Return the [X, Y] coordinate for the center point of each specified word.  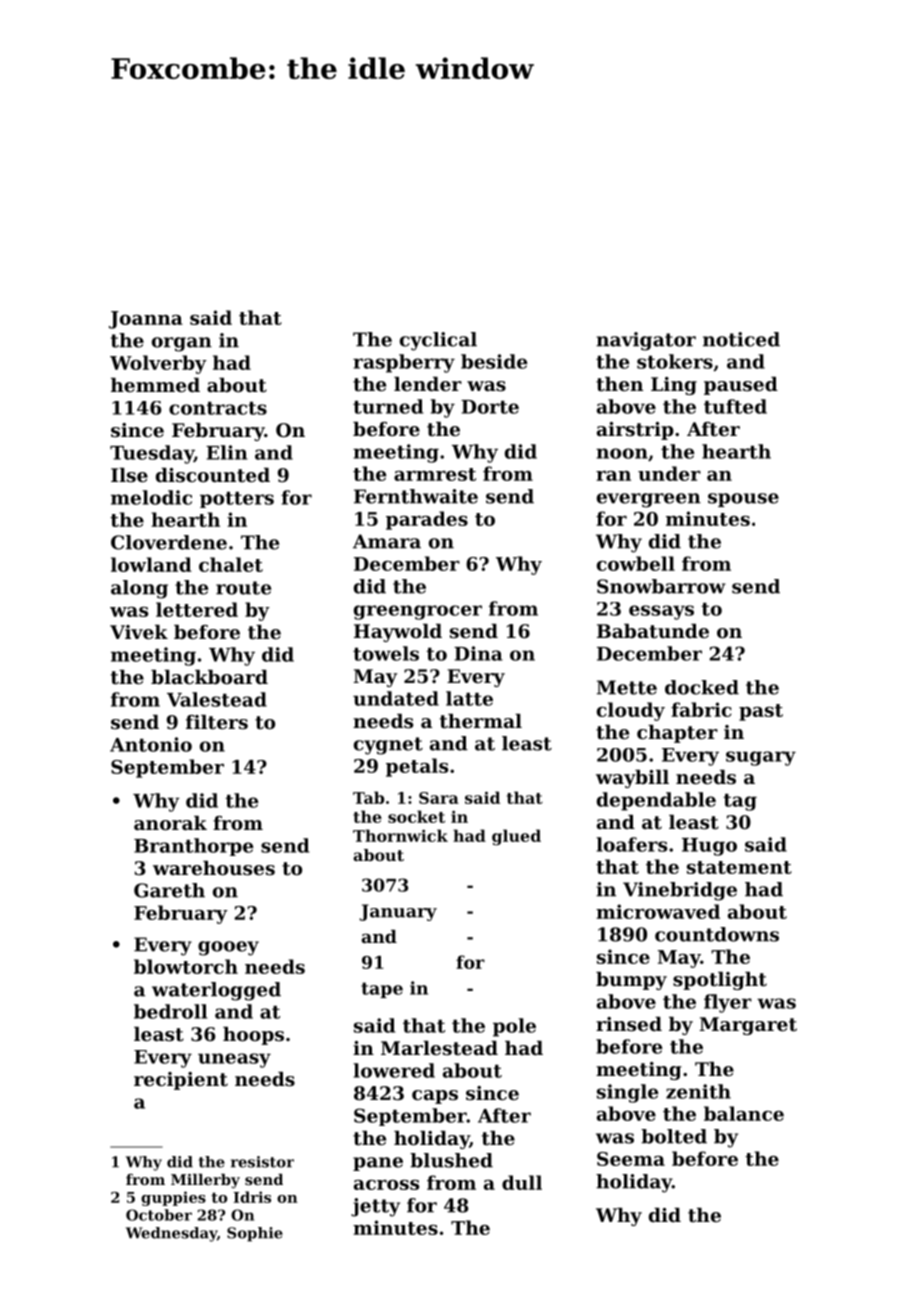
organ [182, 344]
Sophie [255, 1234]
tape [382, 990]
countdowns [717, 934]
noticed [741, 339]
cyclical [438, 341]
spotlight [720, 981]
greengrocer [418, 612]
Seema [631, 1159]
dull [522, 1182]
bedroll [170, 1011]
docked [702, 687]
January [398, 912]
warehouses [214, 868]
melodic [151, 497]
